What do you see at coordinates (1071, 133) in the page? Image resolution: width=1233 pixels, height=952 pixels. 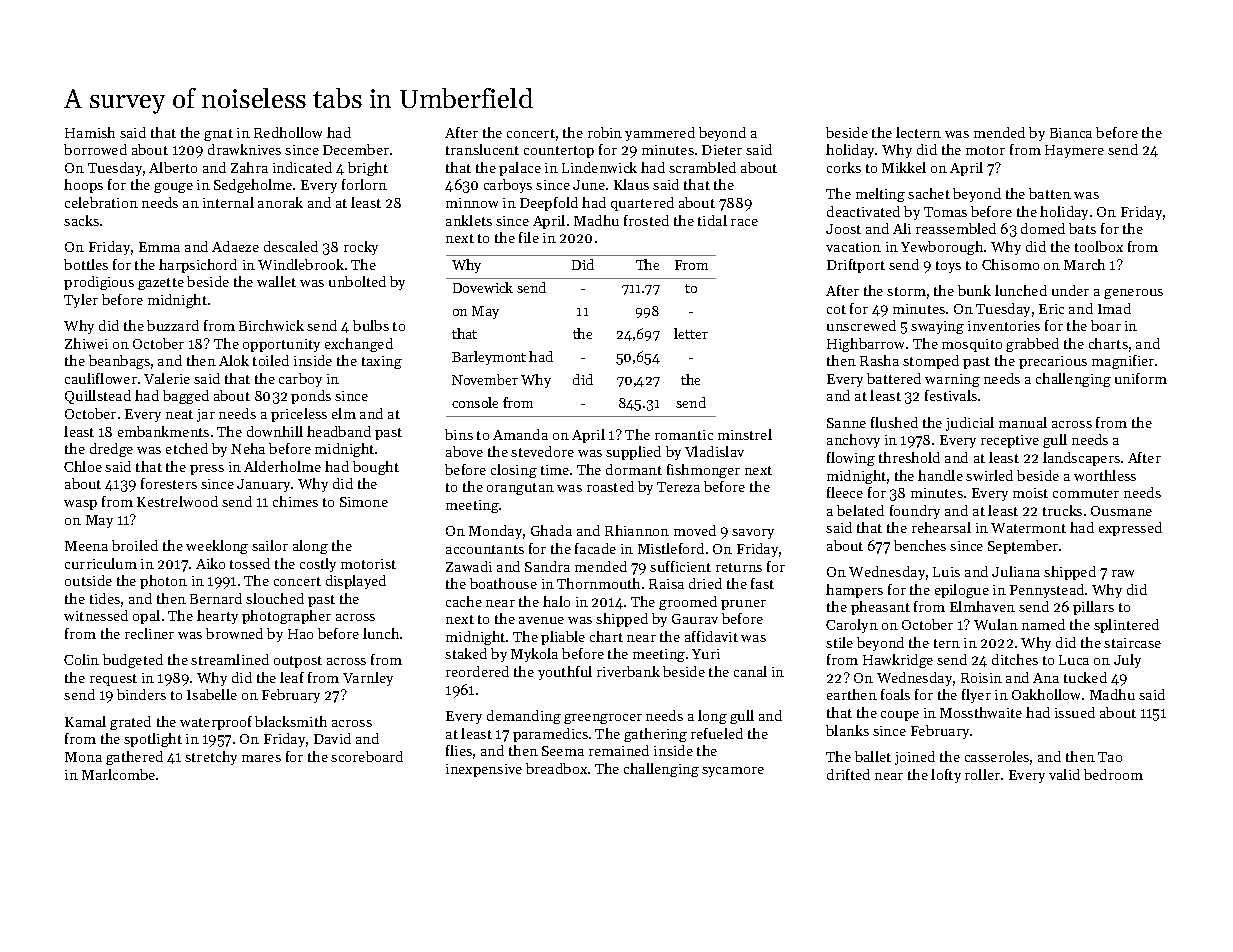 I see `Bianca` at bounding box center [1071, 133].
